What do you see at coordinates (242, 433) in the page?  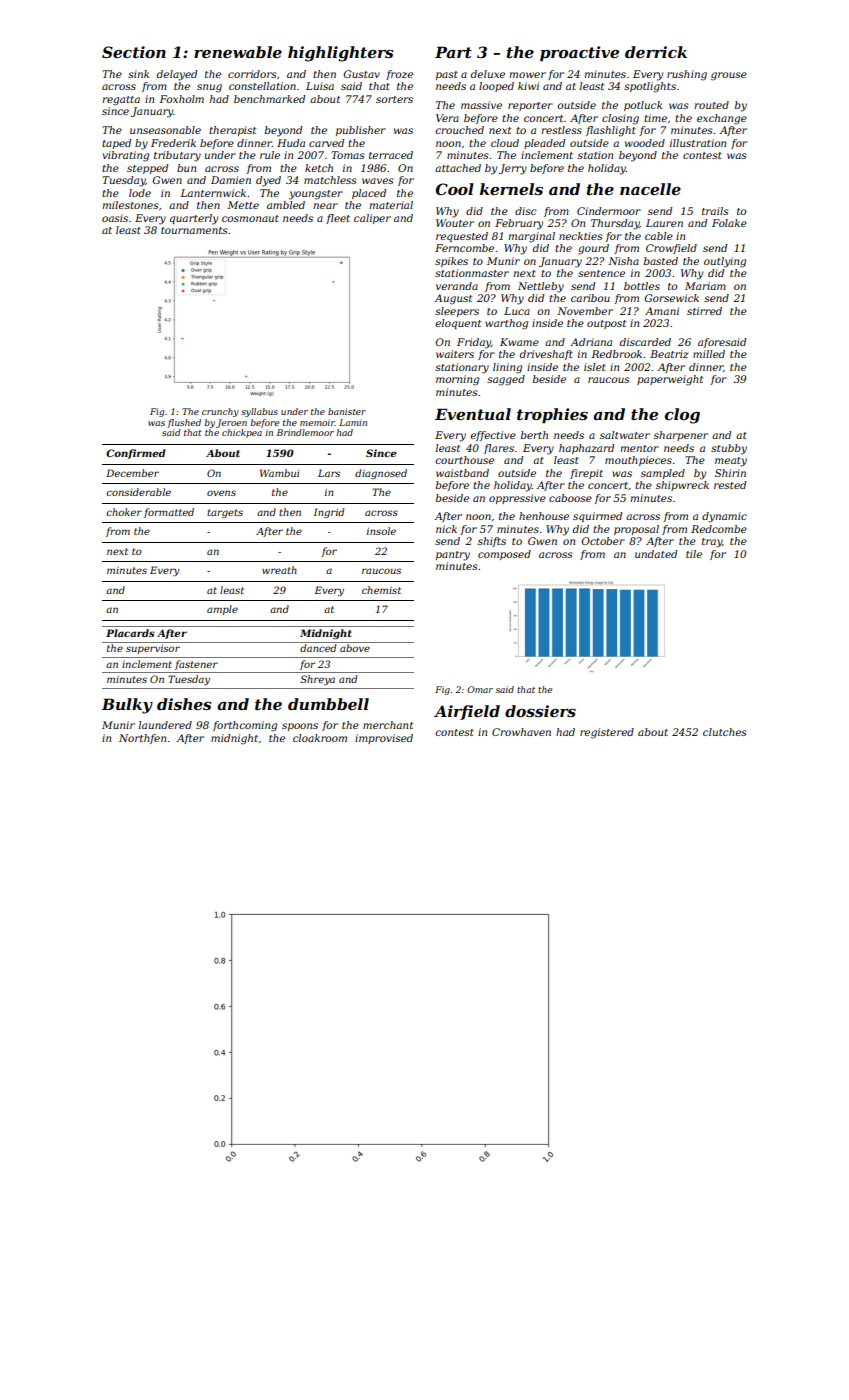 I see `chickpea` at bounding box center [242, 433].
